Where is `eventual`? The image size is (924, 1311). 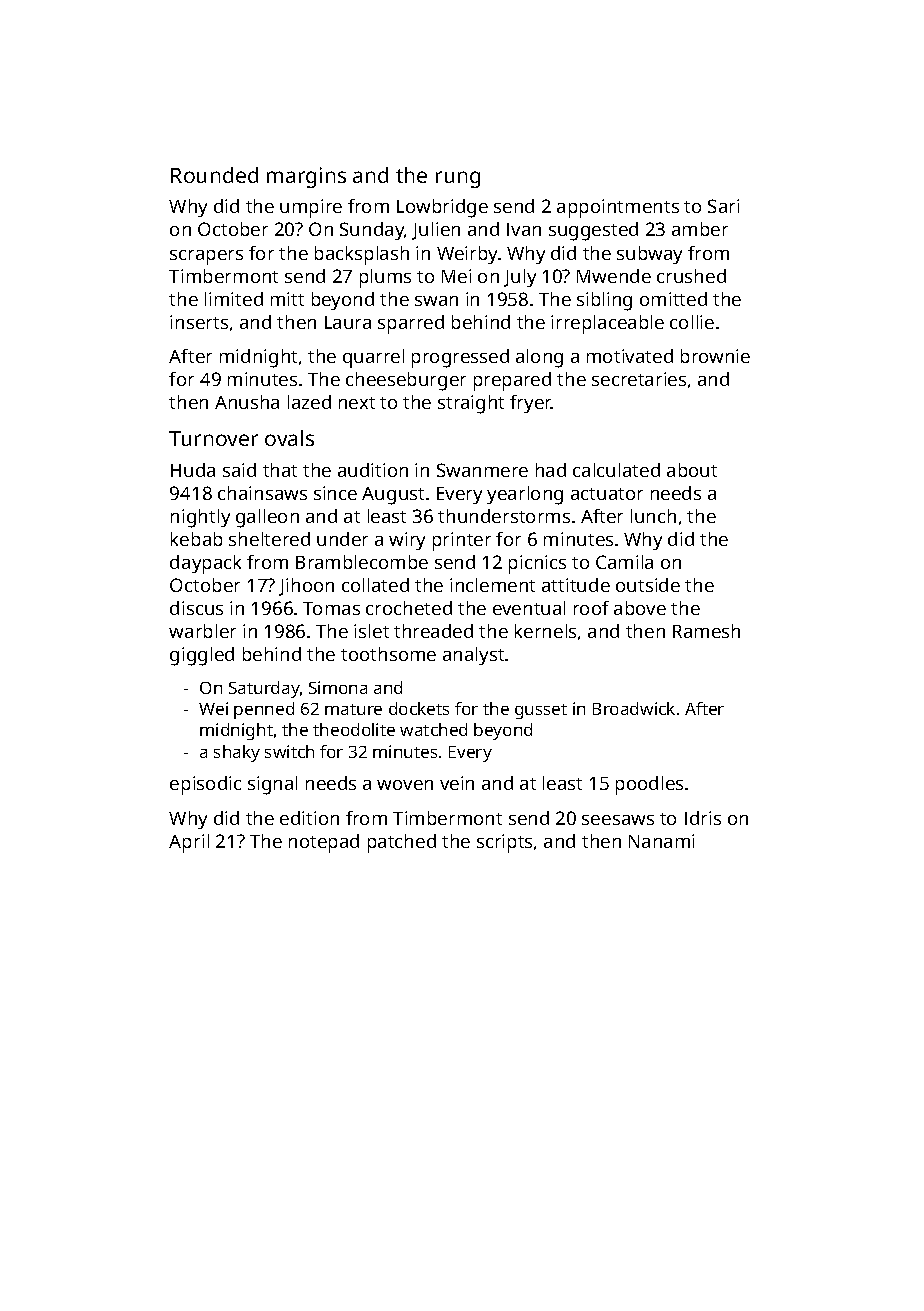 eventual is located at coordinates (529, 608).
